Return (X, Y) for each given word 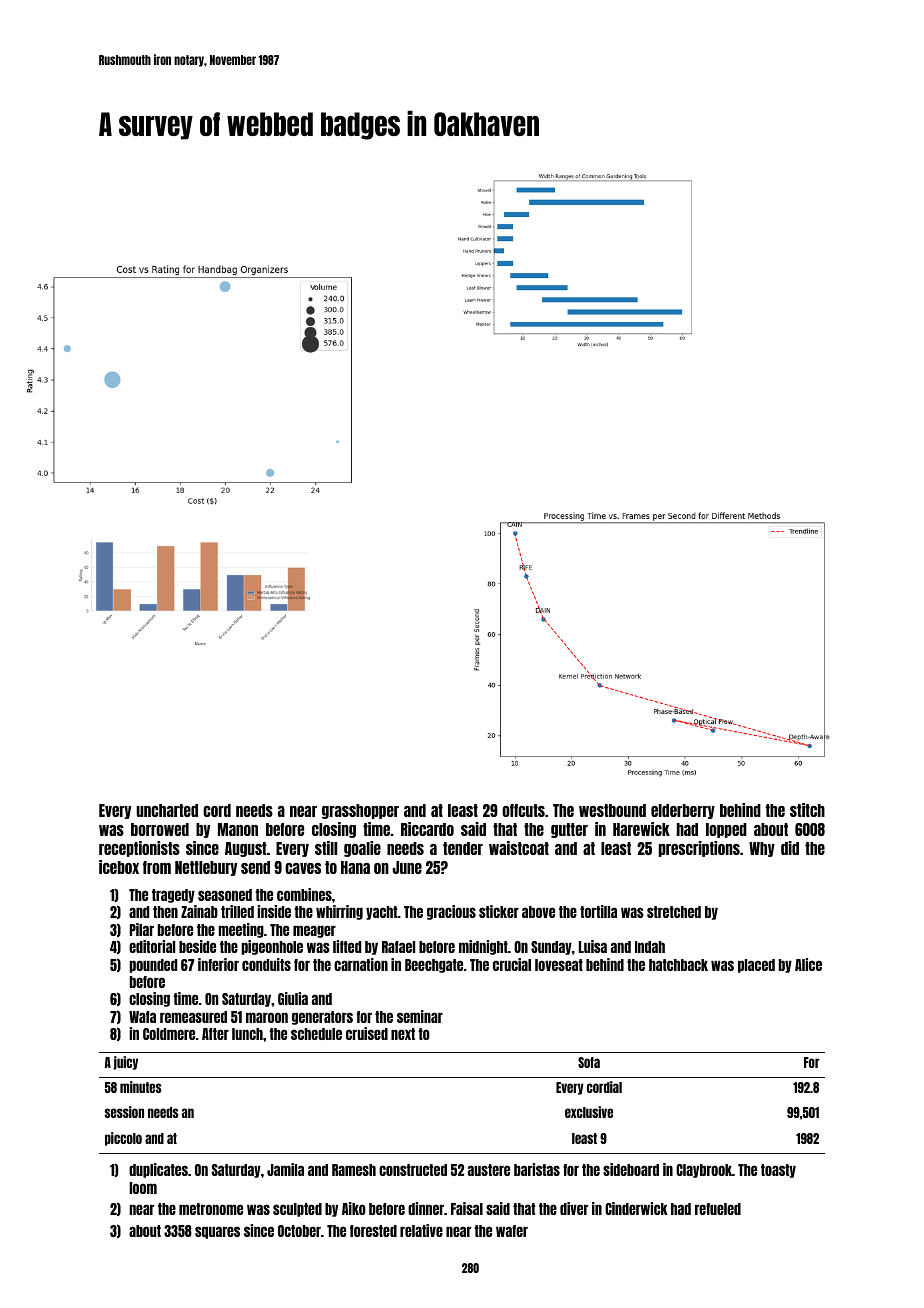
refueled (718, 1209)
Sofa (589, 1062)
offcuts (523, 810)
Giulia (293, 998)
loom (143, 1188)
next (403, 1034)
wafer (512, 1231)
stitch (807, 810)
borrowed (160, 829)
